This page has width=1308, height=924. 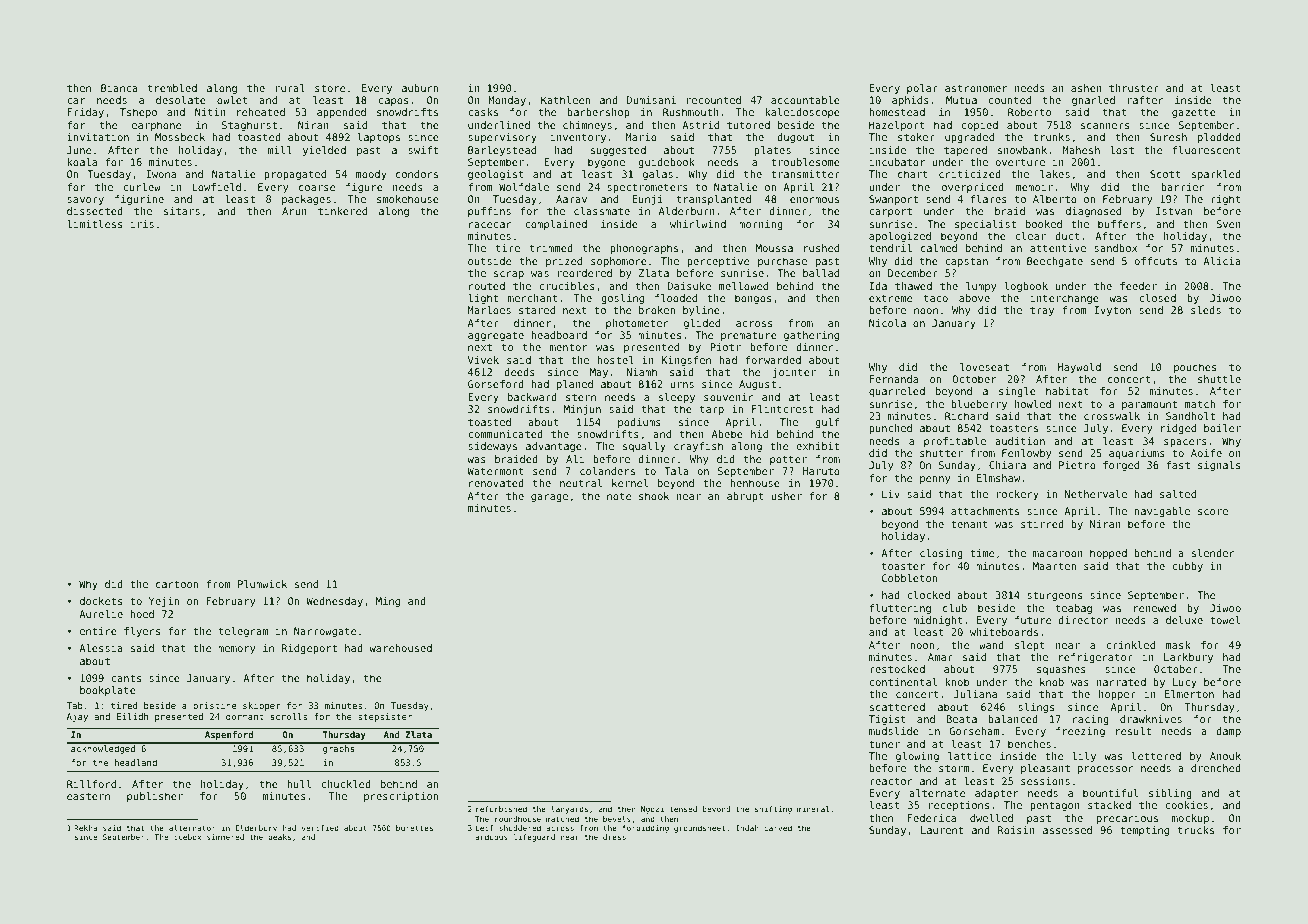 What do you see at coordinates (676, 298) in the page?
I see `flooded` at bounding box center [676, 298].
